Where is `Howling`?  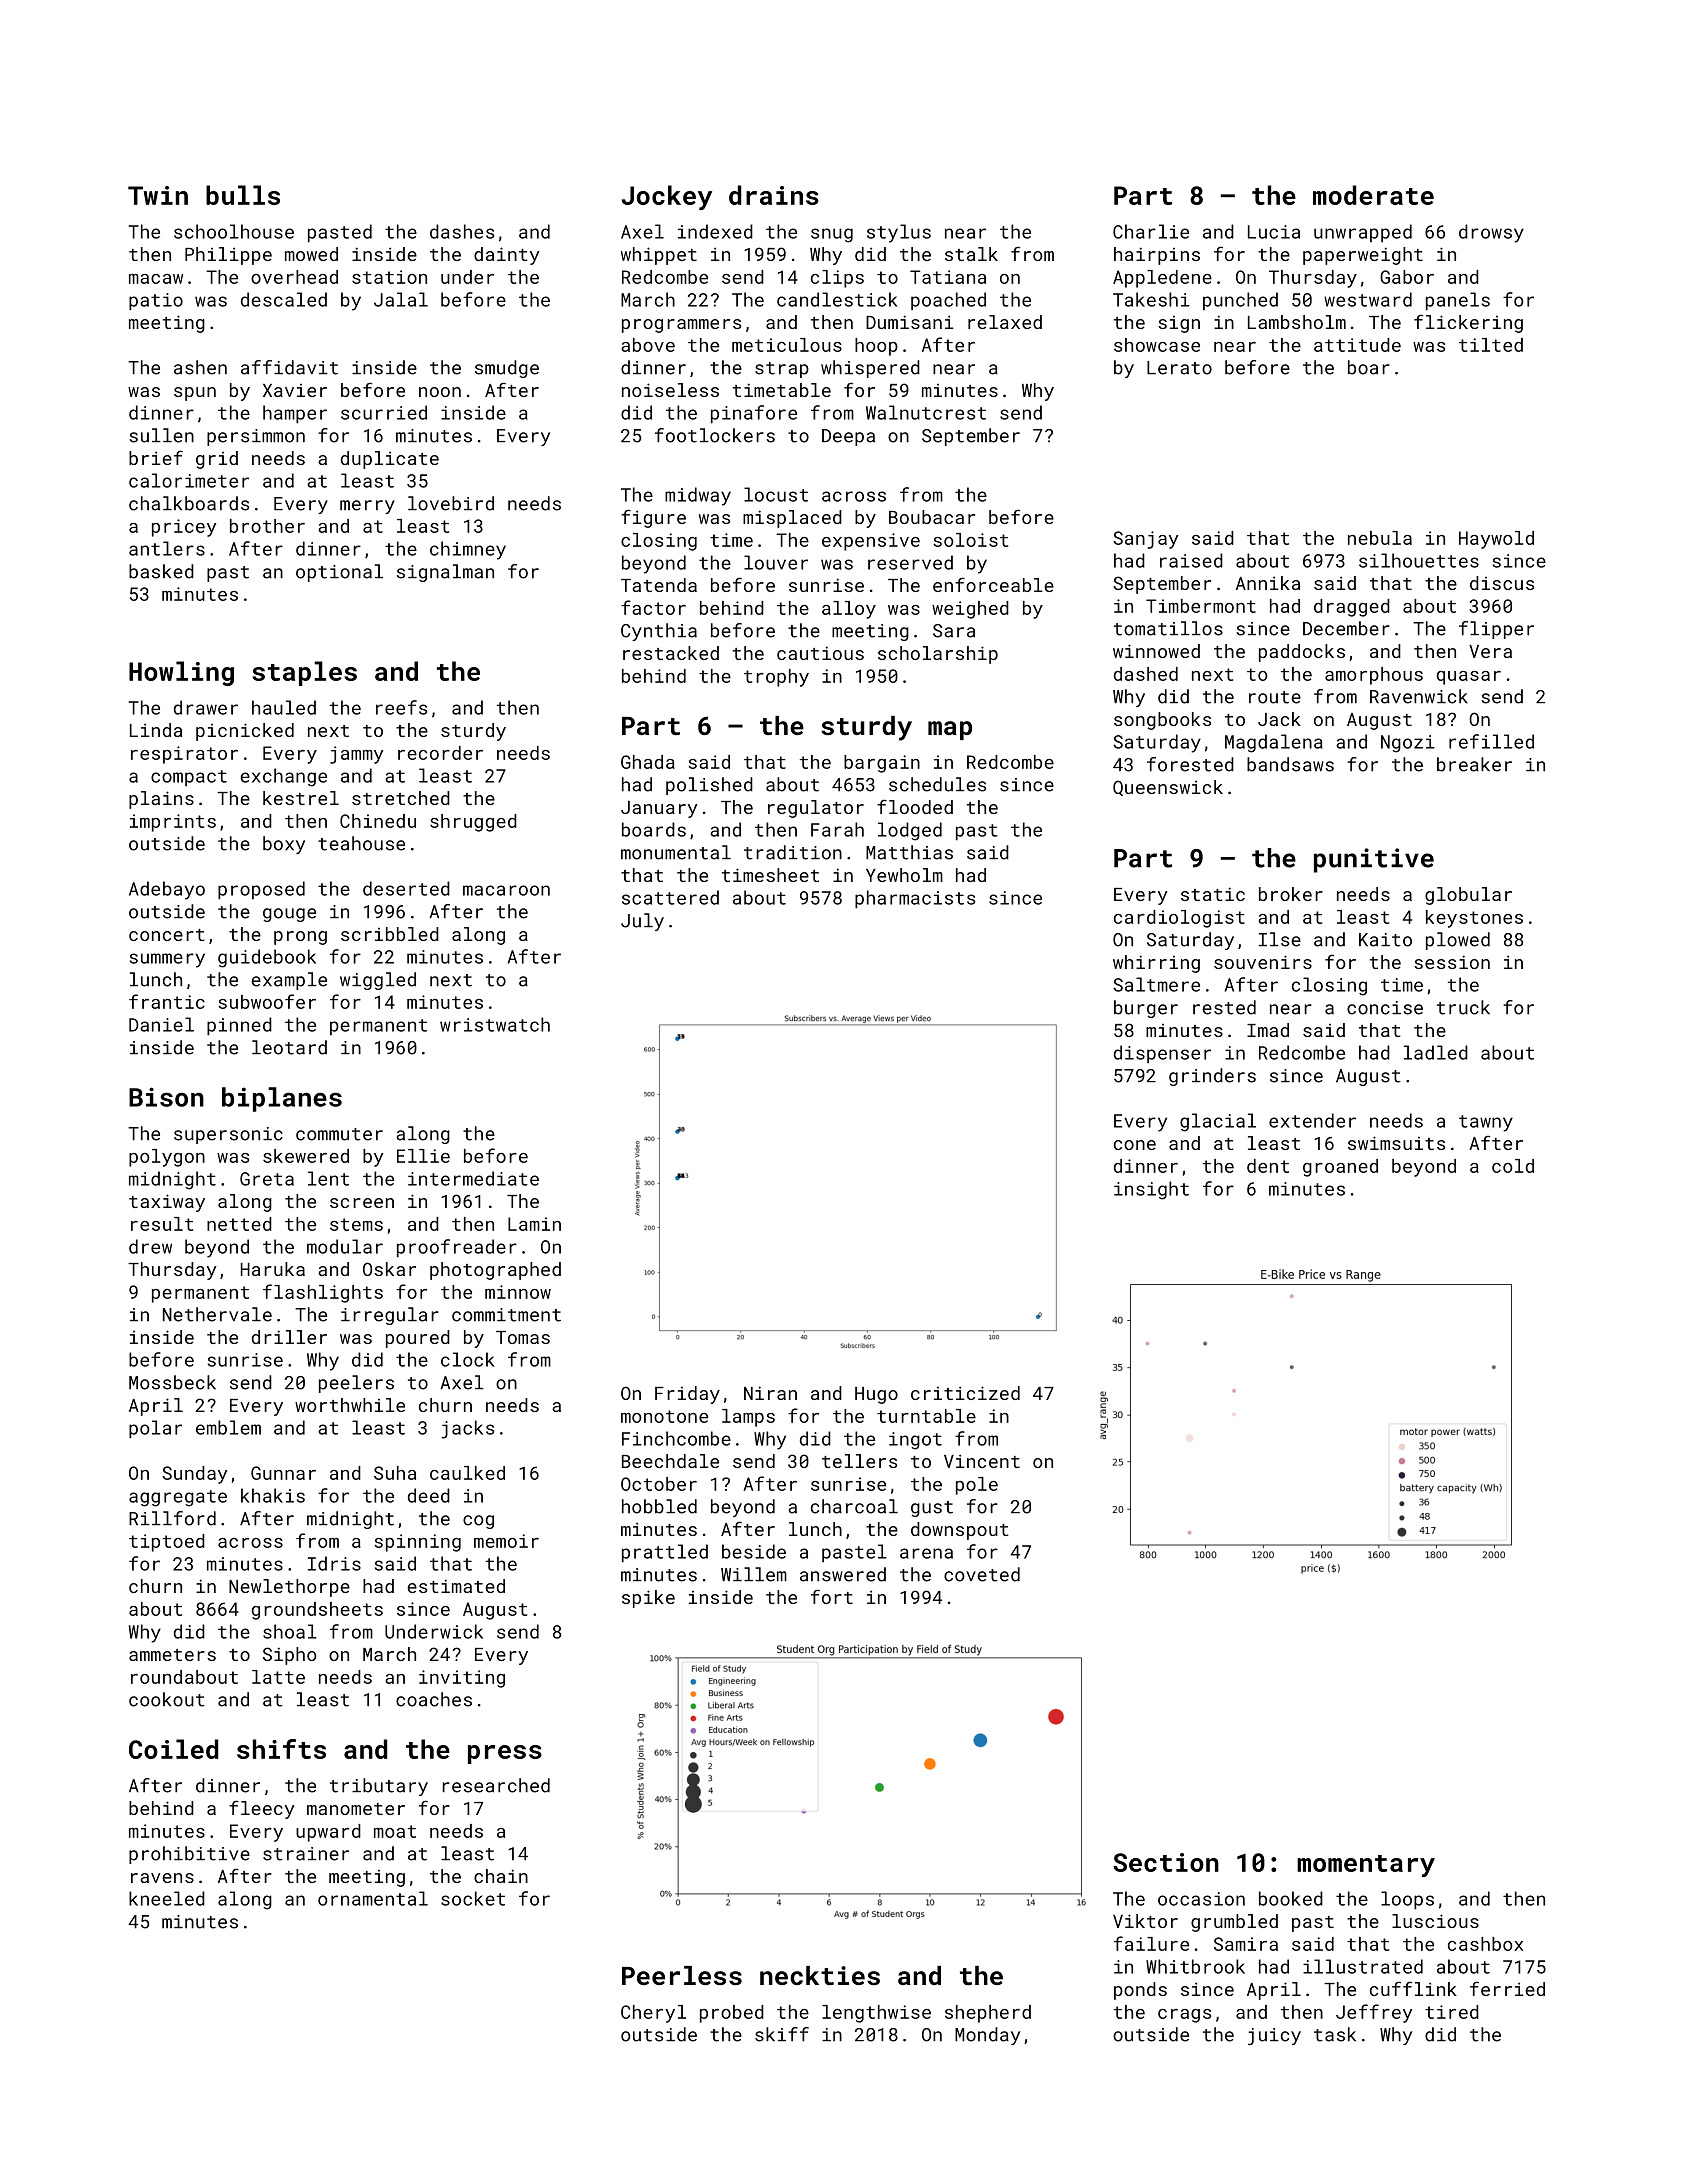 Howling is located at coordinates (181, 673).
